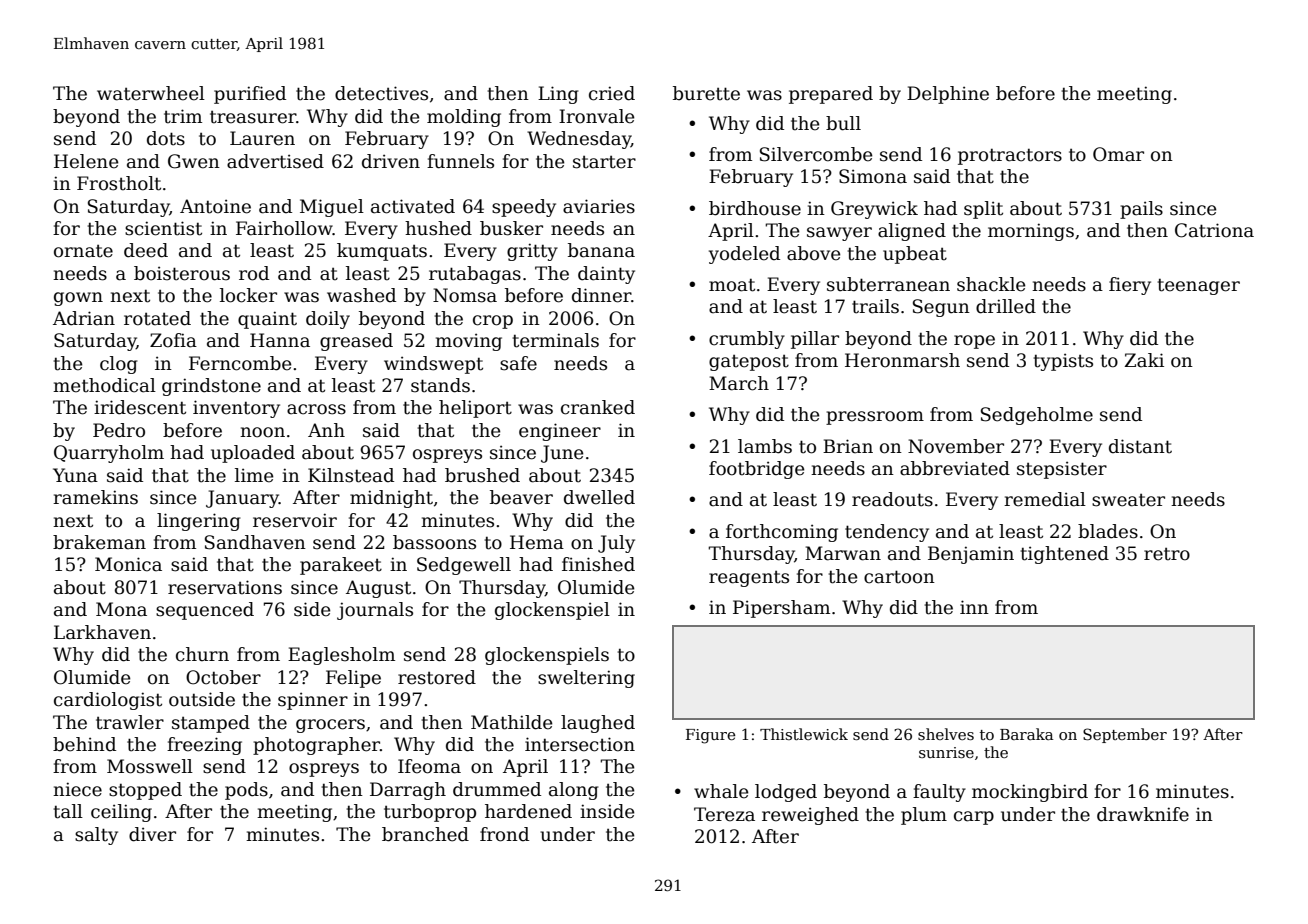 The height and width of the screenshot is (924, 1308). Describe the element at coordinates (1118, 154) in the screenshot. I see `Omar` at that location.
